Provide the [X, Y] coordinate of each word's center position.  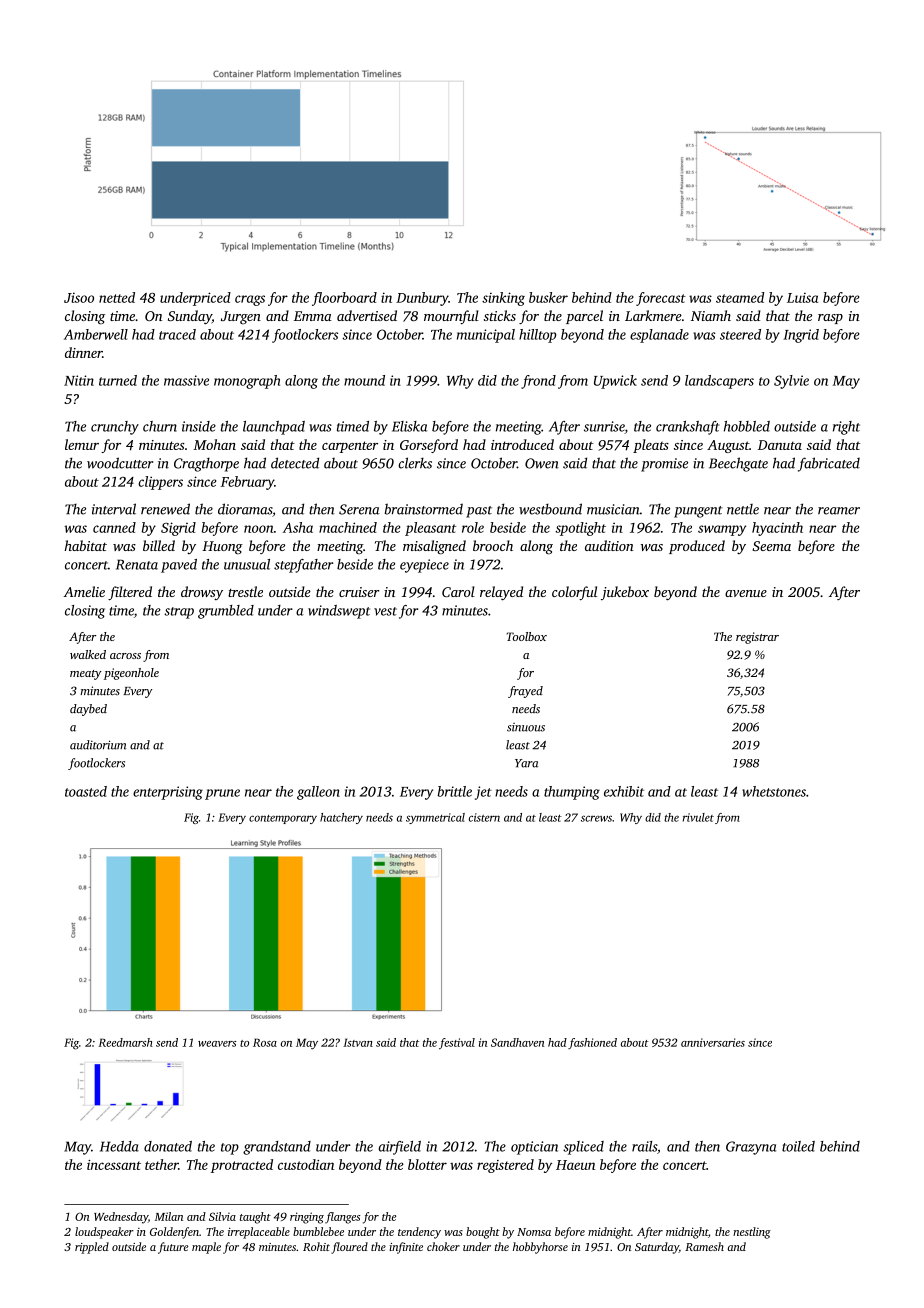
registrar [757, 638]
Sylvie [791, 382]
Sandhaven [517, 1042]
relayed [501, 593]
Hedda [119, 1146]
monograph [247, 382]
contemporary [283, 819]
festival [457, 1044]
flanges [342, 1218]
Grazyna [751, 1148]
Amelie [84, 591]
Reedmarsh [125, 1042]
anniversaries [713, 1042]
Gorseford [429, 446]
